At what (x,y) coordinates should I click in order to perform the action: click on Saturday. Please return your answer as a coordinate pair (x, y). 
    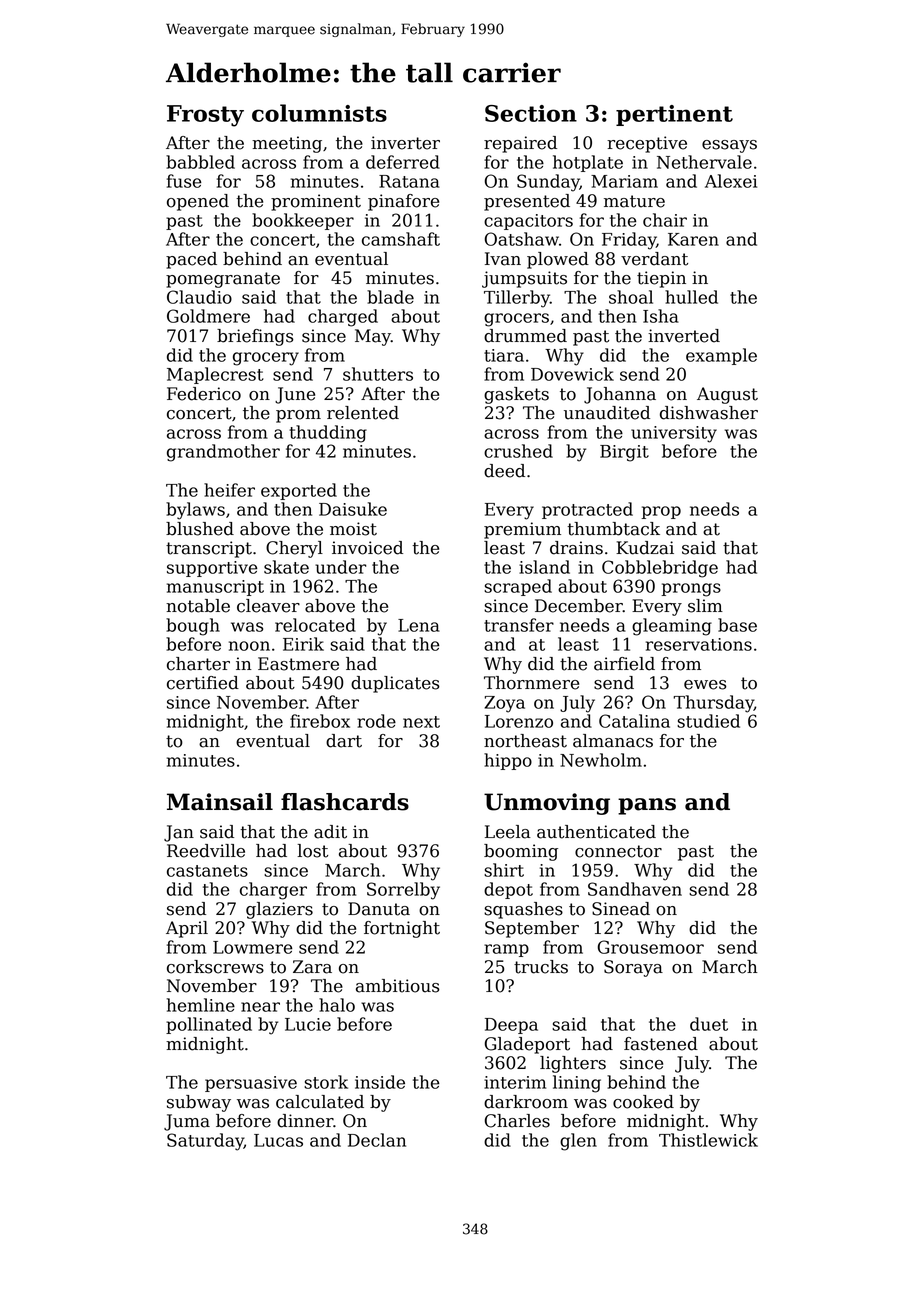
    Looking at the image, I should click on (205, 1142).
